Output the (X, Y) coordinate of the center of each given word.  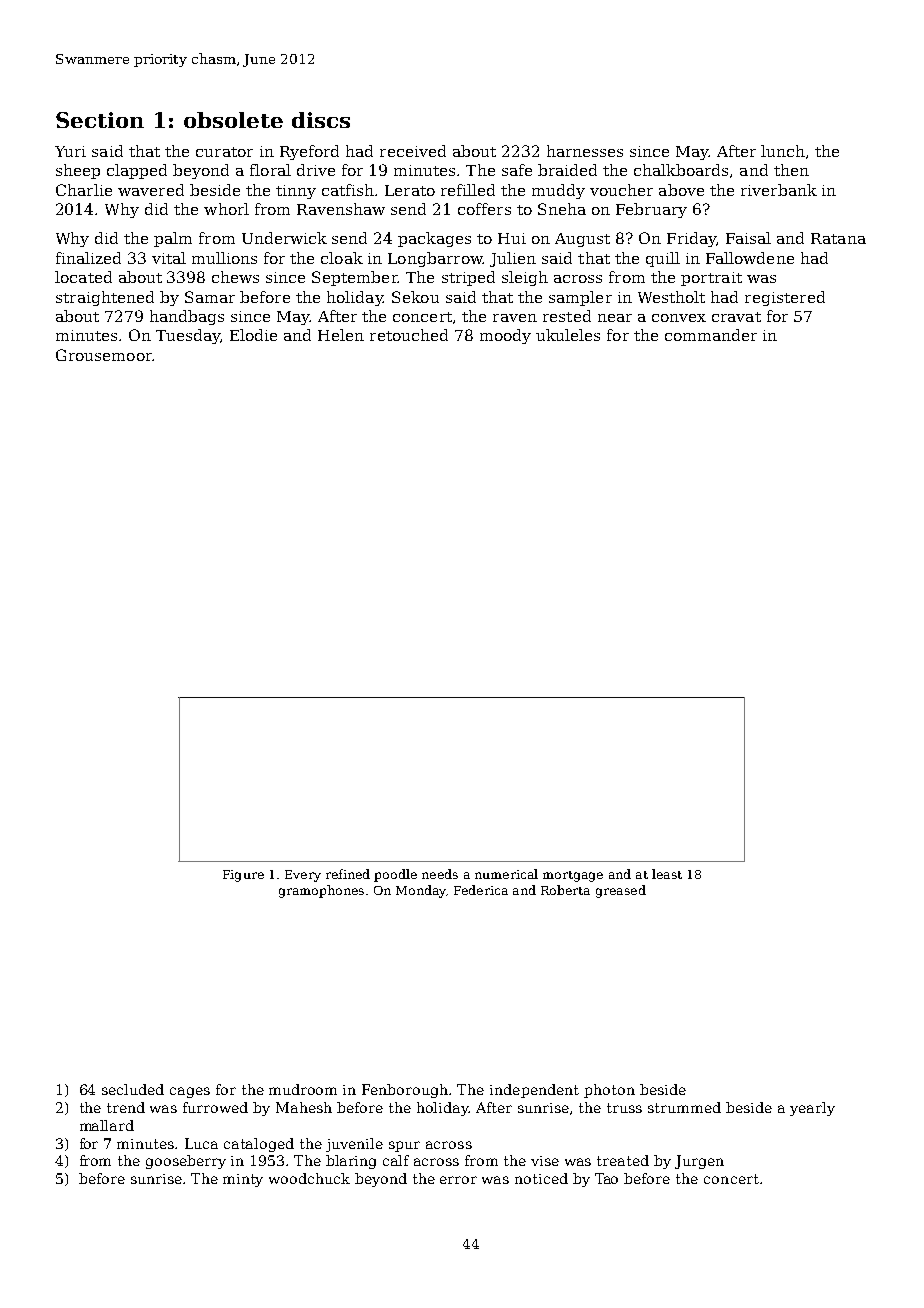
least (667, 874)
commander (711, 335)
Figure (243, 876)
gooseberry (186, 1162)
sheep (78, 171)
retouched (409, 335)
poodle (395, 875)
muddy (558, 191)
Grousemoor (104, 355)
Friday (691, 239)
